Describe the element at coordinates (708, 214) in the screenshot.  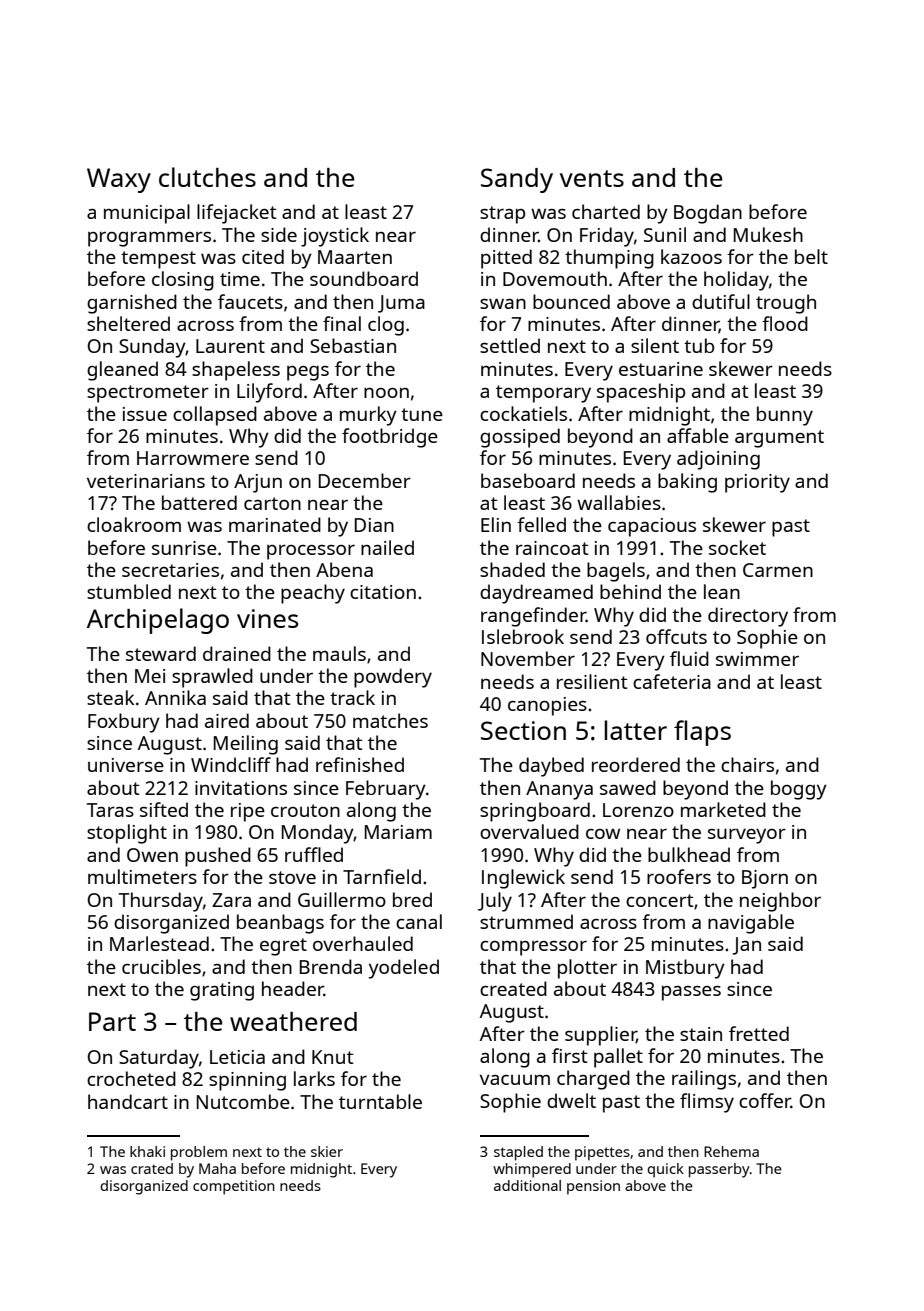
I see `Bogdan` at that location.
